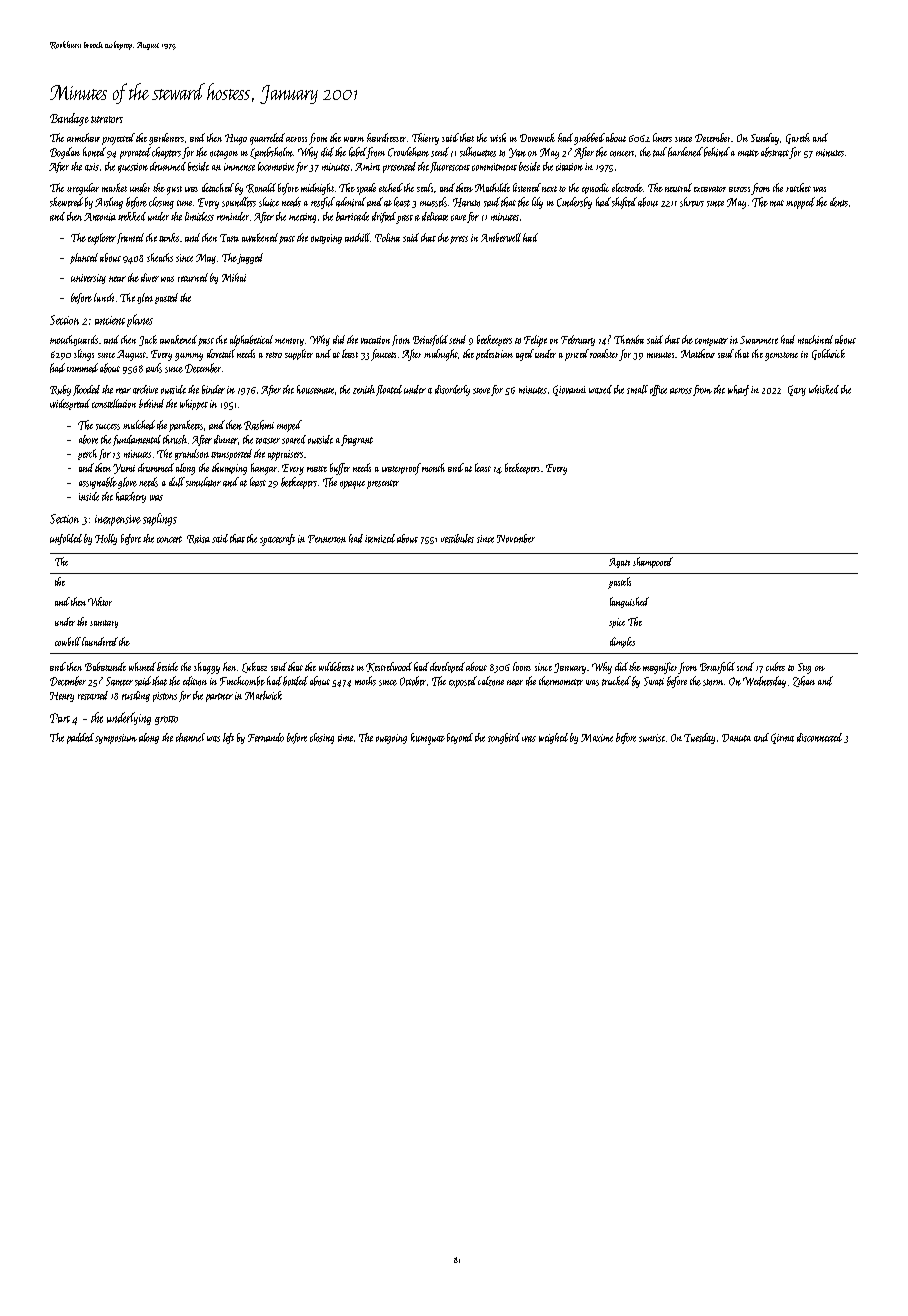 The image size is (908, 1316). What do you see at coordinates (798, 187) in the image?
I see `ratchet` at bounding box center [798, 187].
